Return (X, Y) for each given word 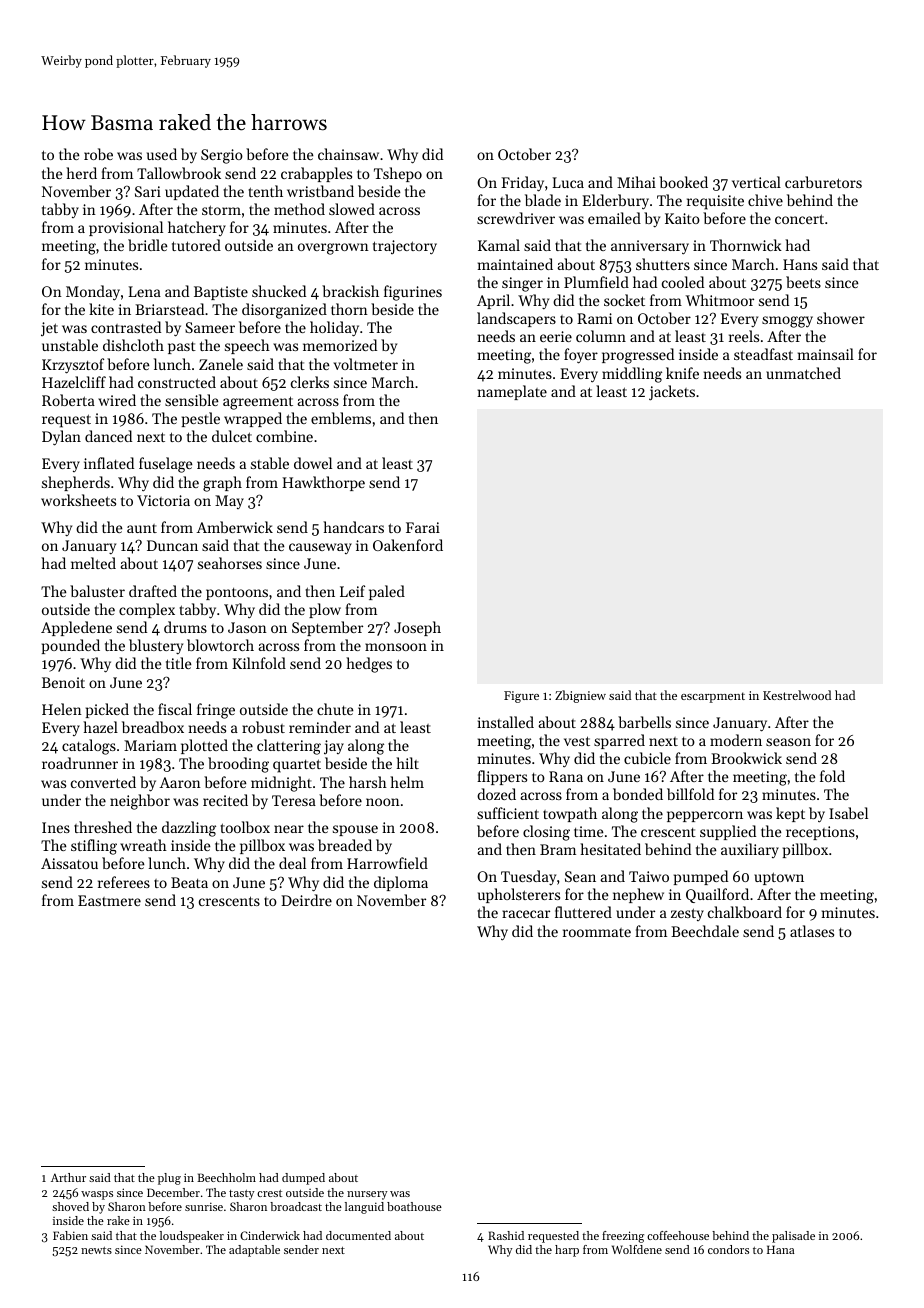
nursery (367, 1195)
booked (683, 182)
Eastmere (109, 900)
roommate (597, 932)
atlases (812, 931)
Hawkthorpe (323, 483)
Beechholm (226, 1177)
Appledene (76, 628)
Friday (522, 184)
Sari (148, 191)
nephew (638, 895)
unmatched (803, 373)
